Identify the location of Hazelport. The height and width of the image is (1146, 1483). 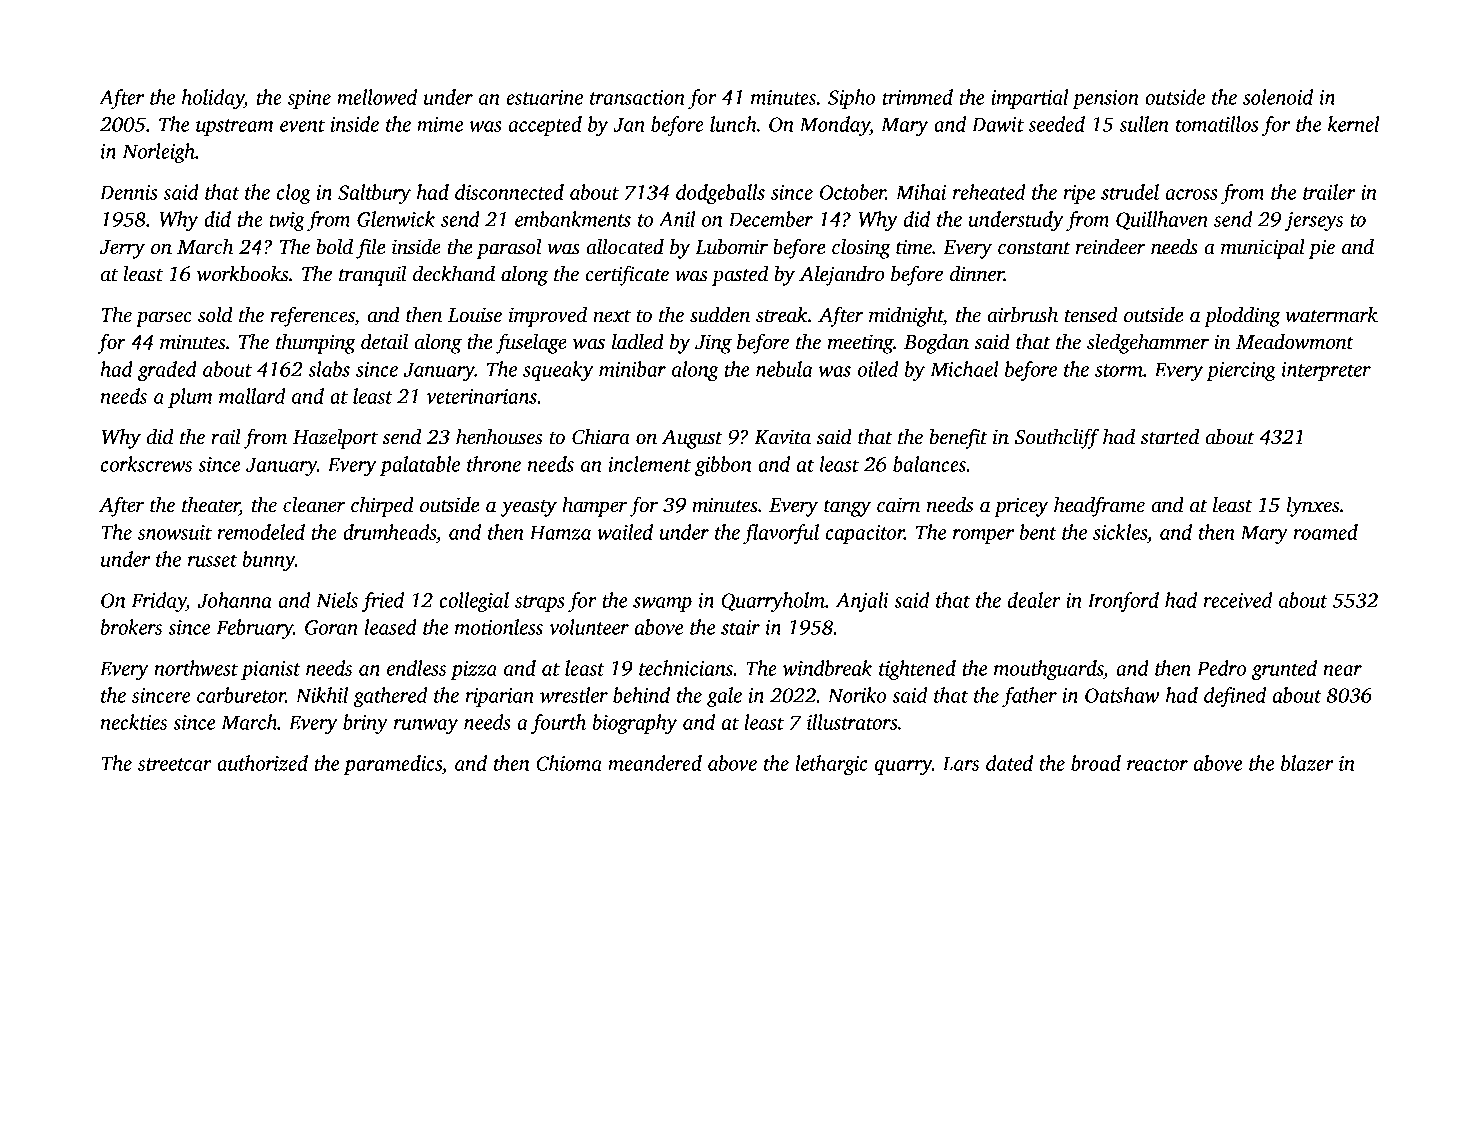
(335, 438).
